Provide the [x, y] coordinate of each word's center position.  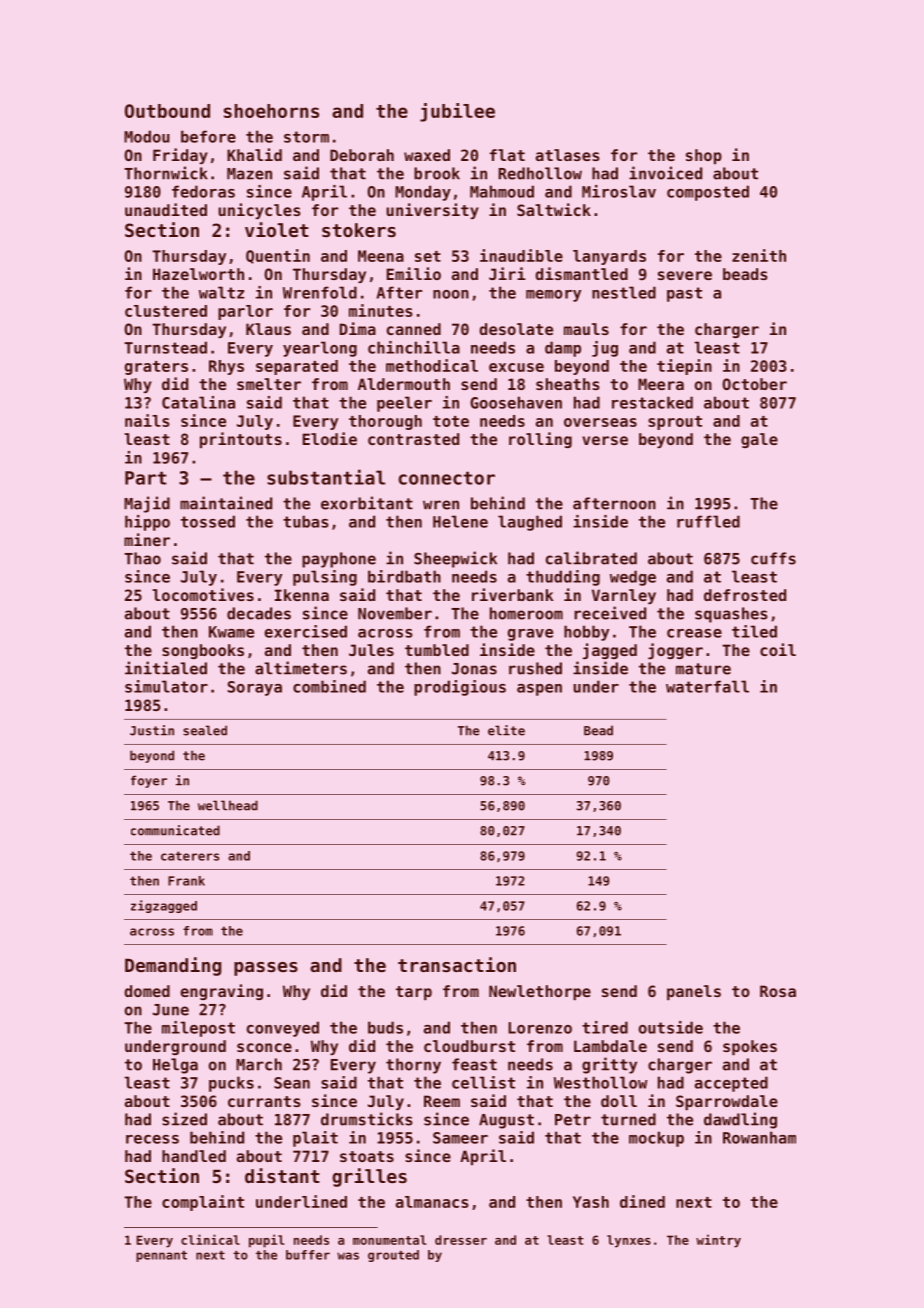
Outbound [167, 111]
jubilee [457, 112]
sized [184, 1119]
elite [506, 730]
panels [694, 992]
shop [704, 156]
